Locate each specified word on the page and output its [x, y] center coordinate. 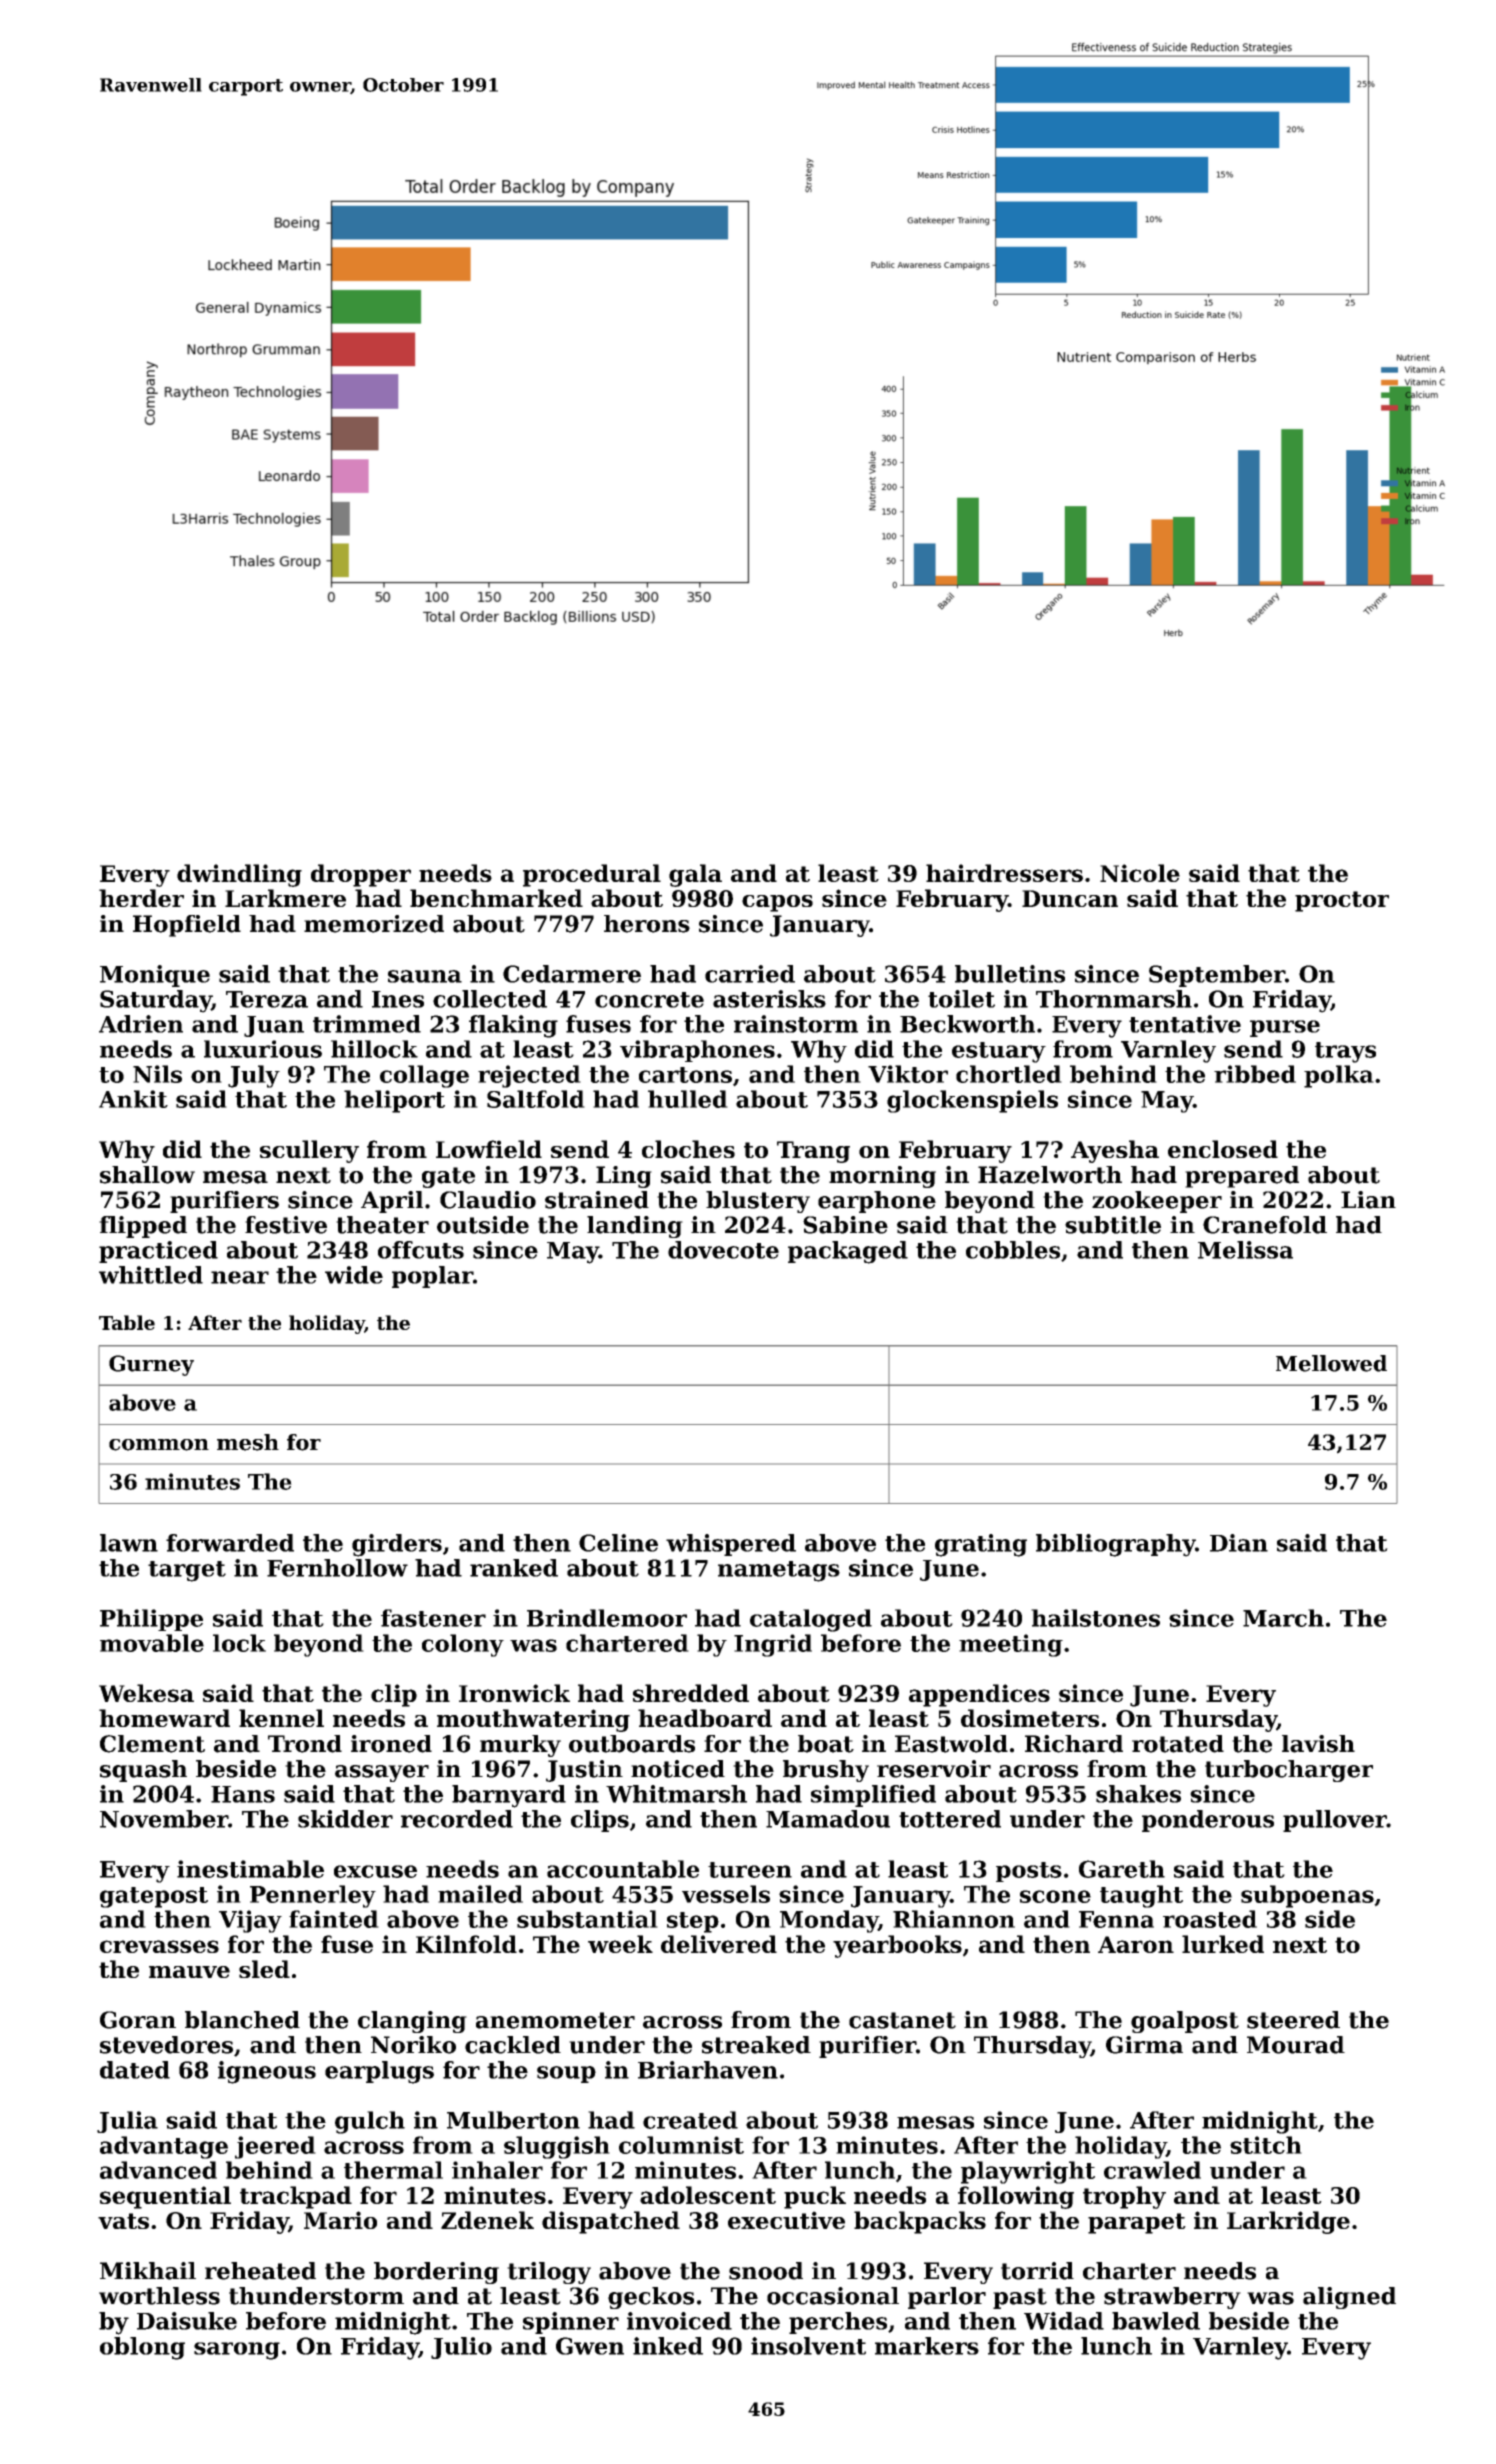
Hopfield [187, 926]
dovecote [723, 1250]
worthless [159, 2296]
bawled [1156, 2321]
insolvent [808, 2346]
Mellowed [1331, 1363]
